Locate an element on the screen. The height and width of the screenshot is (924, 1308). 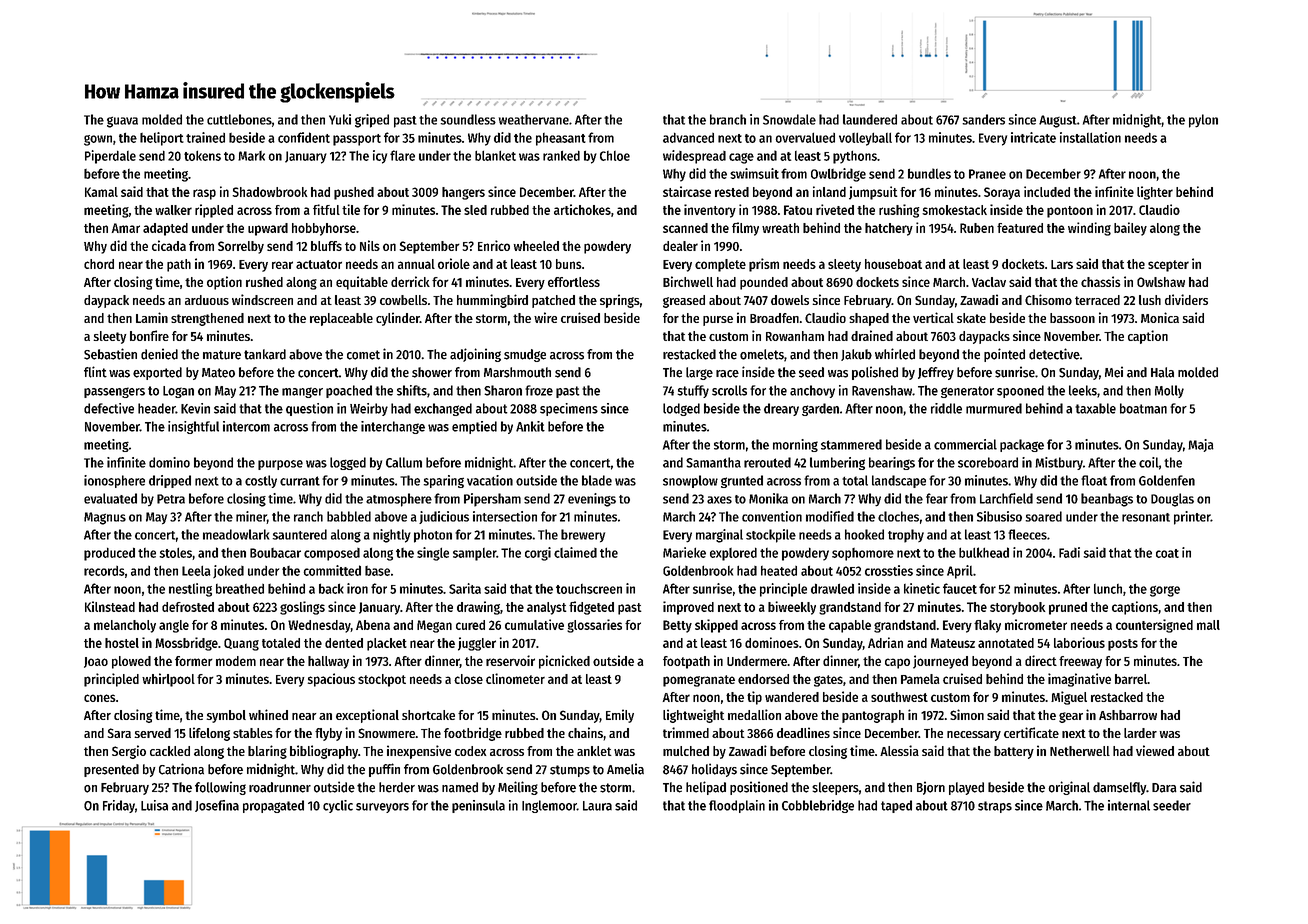
direct is located at coordinates (1041, 660).
